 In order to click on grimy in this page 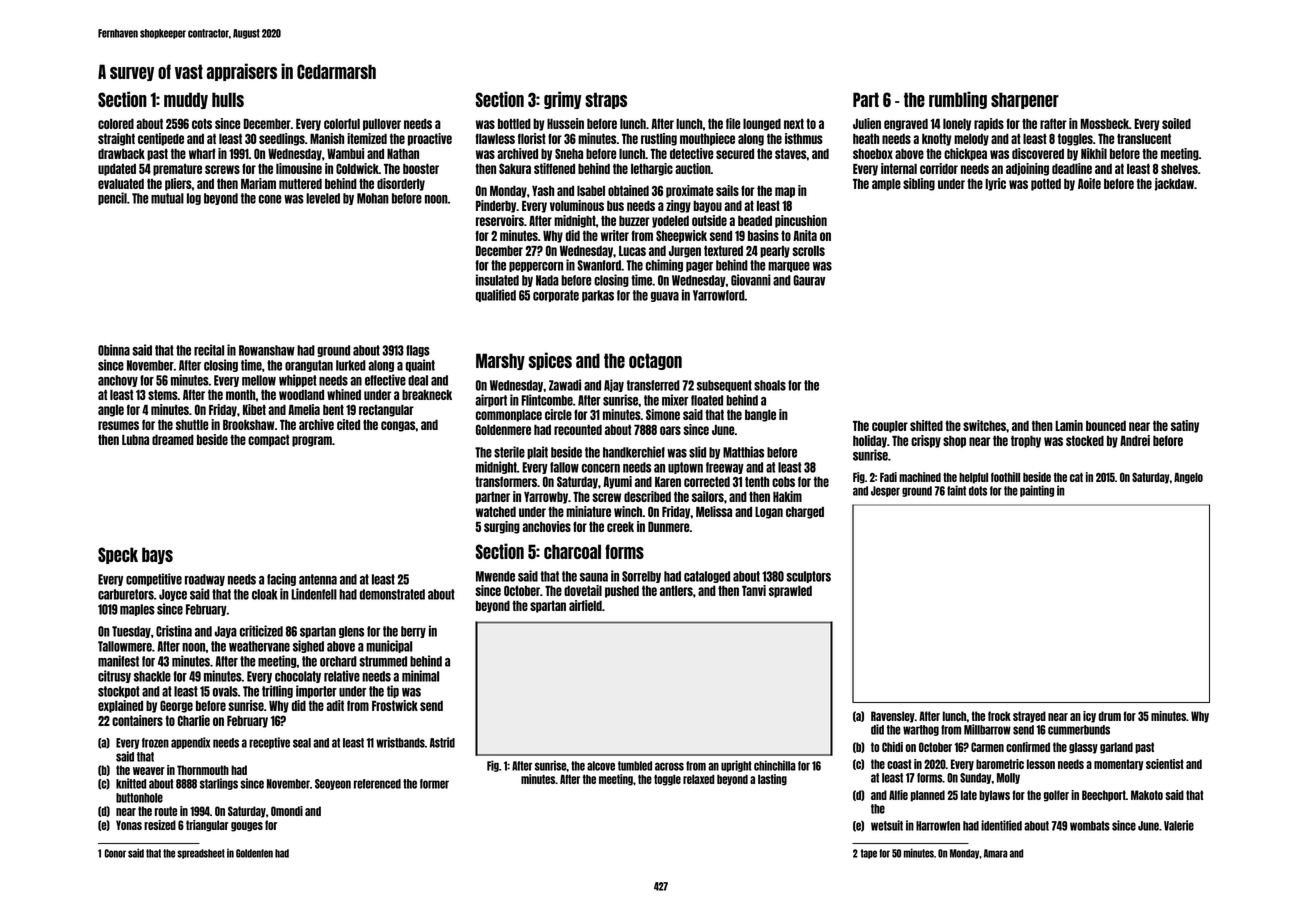, I will do `click(563, 100)`.
